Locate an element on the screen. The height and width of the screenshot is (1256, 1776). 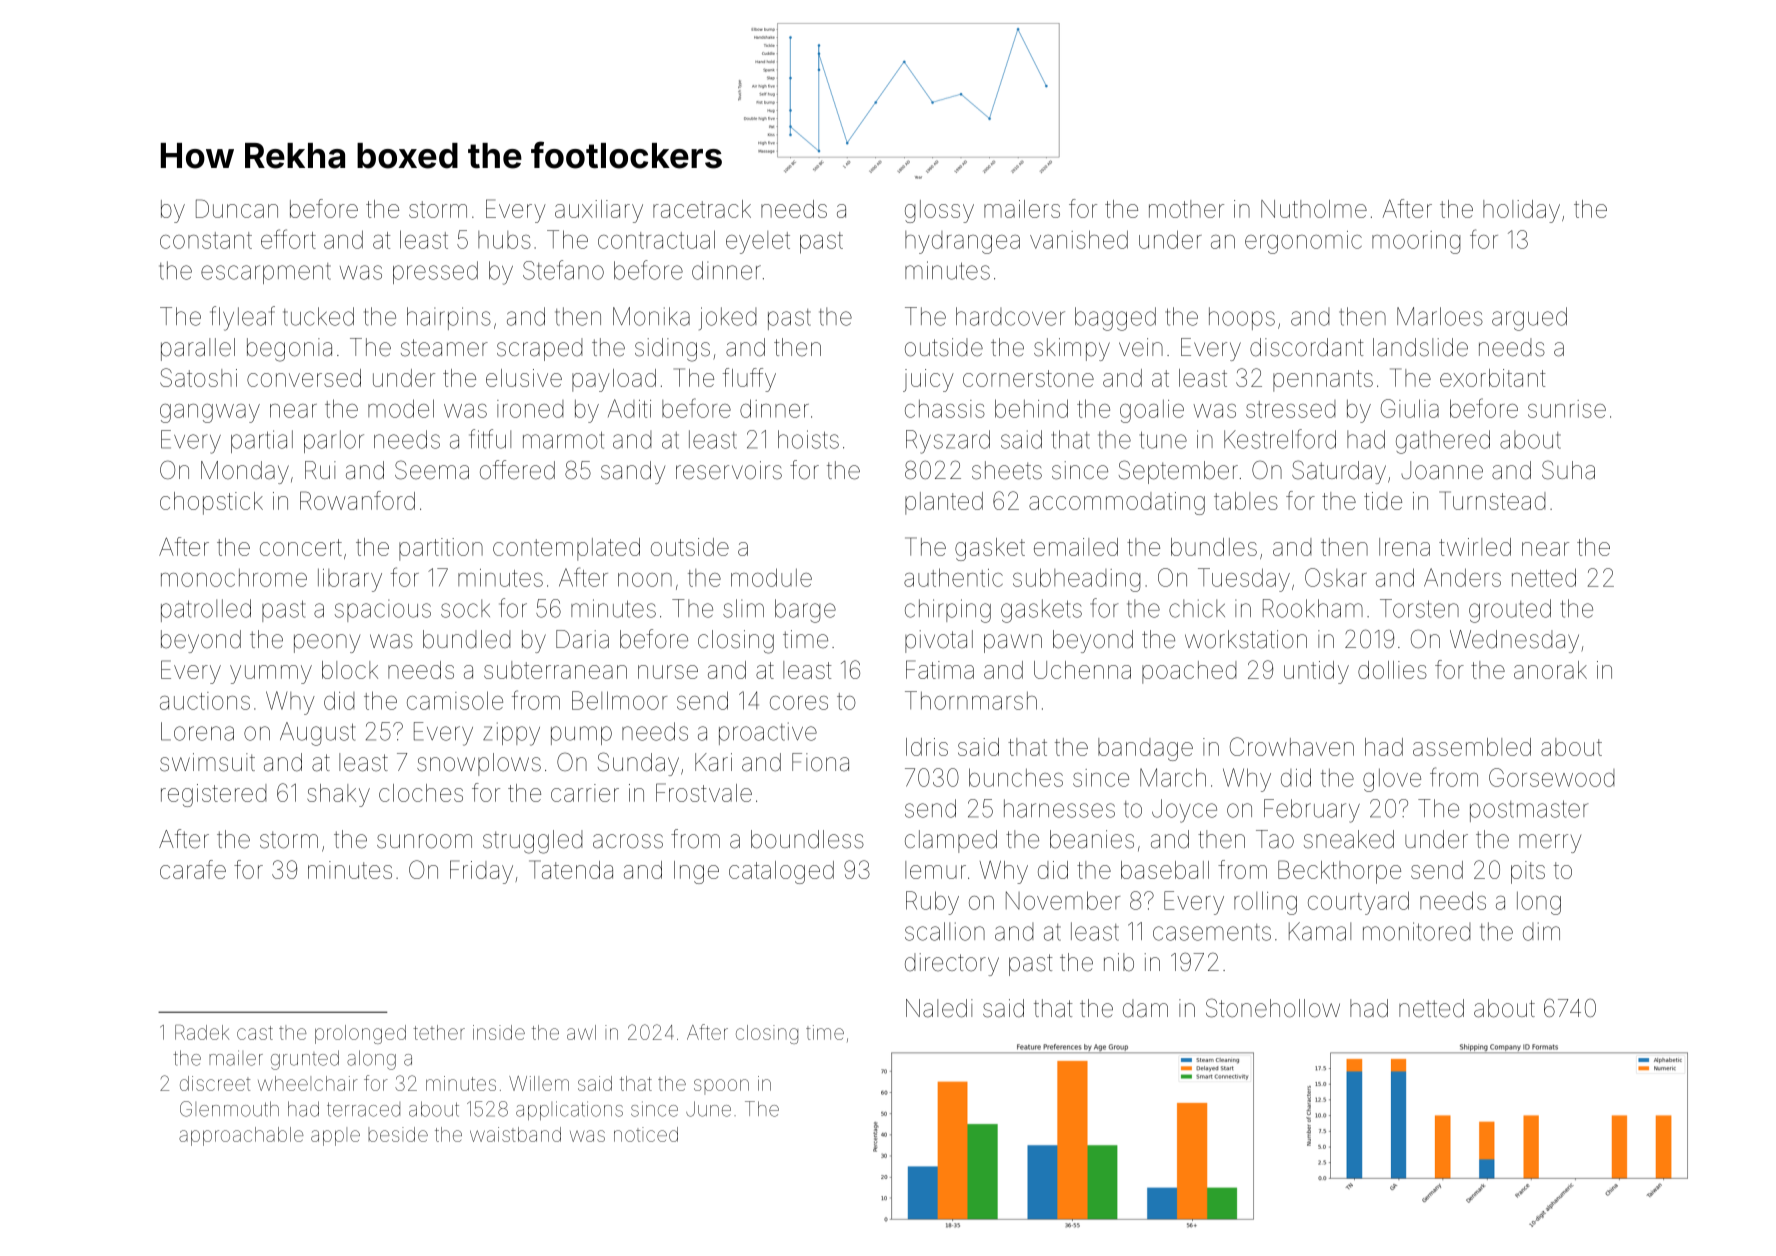
mother is located at coordinates (1186, 209).
